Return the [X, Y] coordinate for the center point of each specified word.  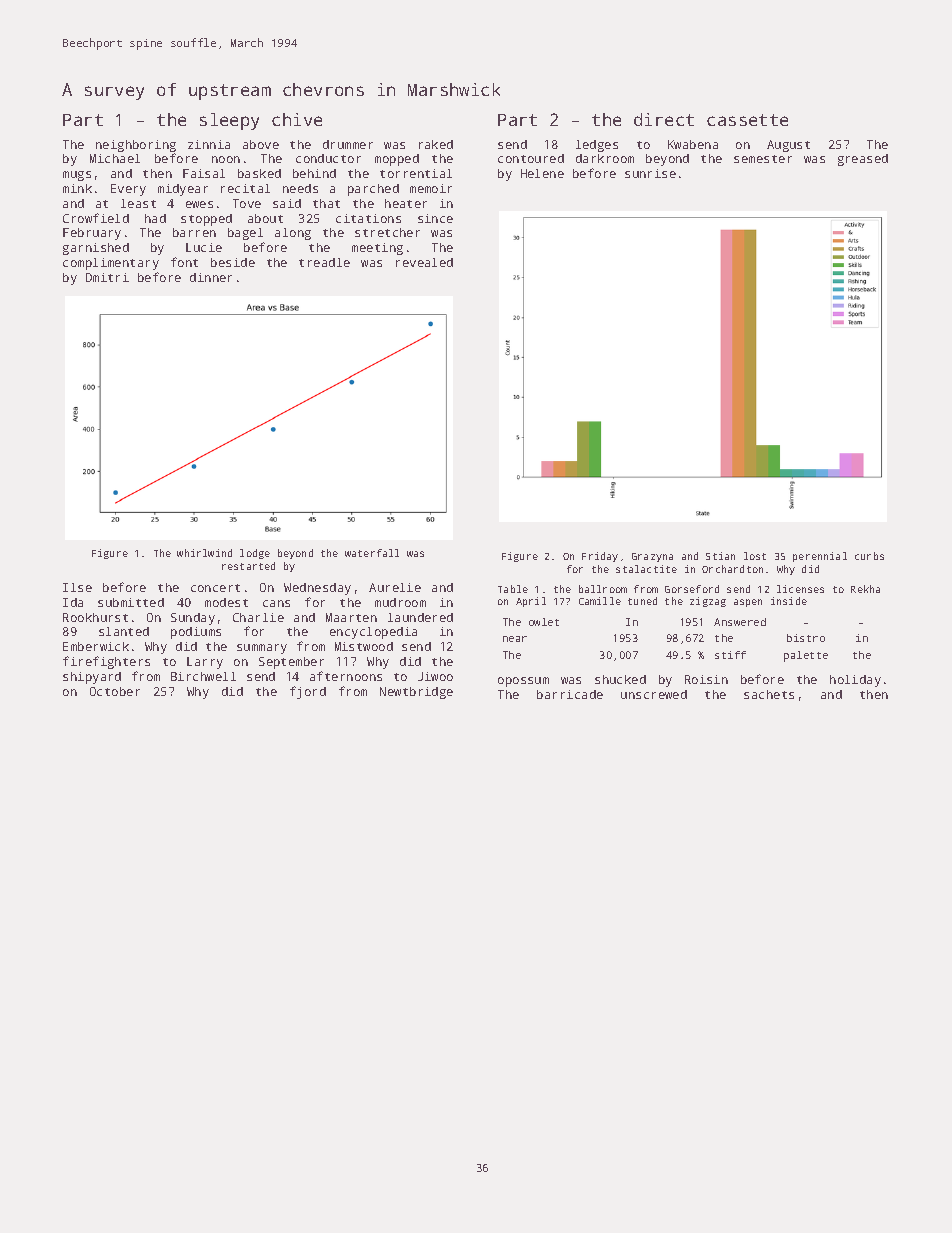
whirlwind [204, 553]
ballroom [603, 589]
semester [763, 159]
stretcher [387, 232]
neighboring [136, 146]
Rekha [865, 589]
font [184, 262]
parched [373, 190]
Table [513, 589]
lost [755, 556]
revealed [424, 262]
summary [262, 649]
